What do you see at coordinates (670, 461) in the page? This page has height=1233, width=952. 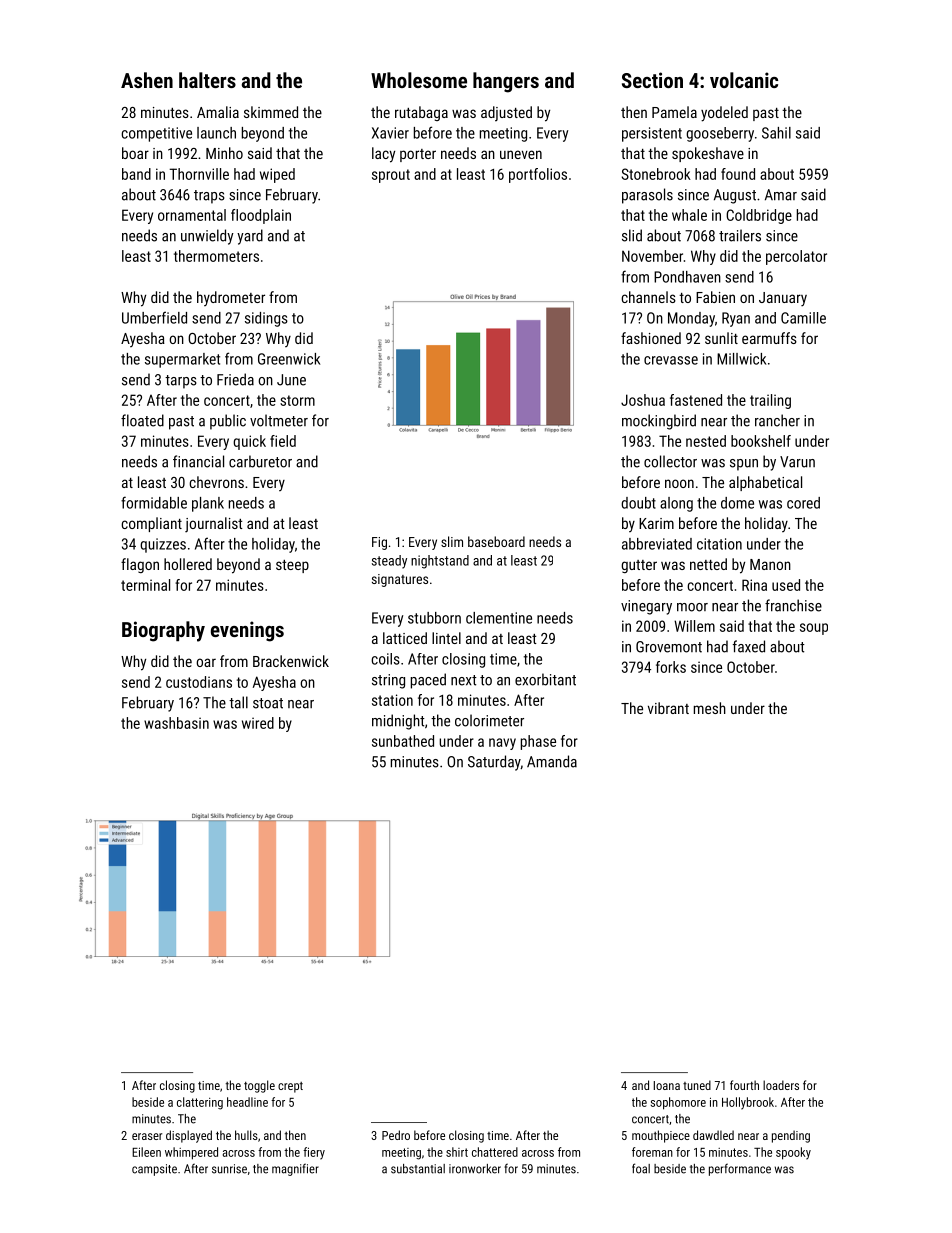 I see `collector` at bounding box center [670, 461].
